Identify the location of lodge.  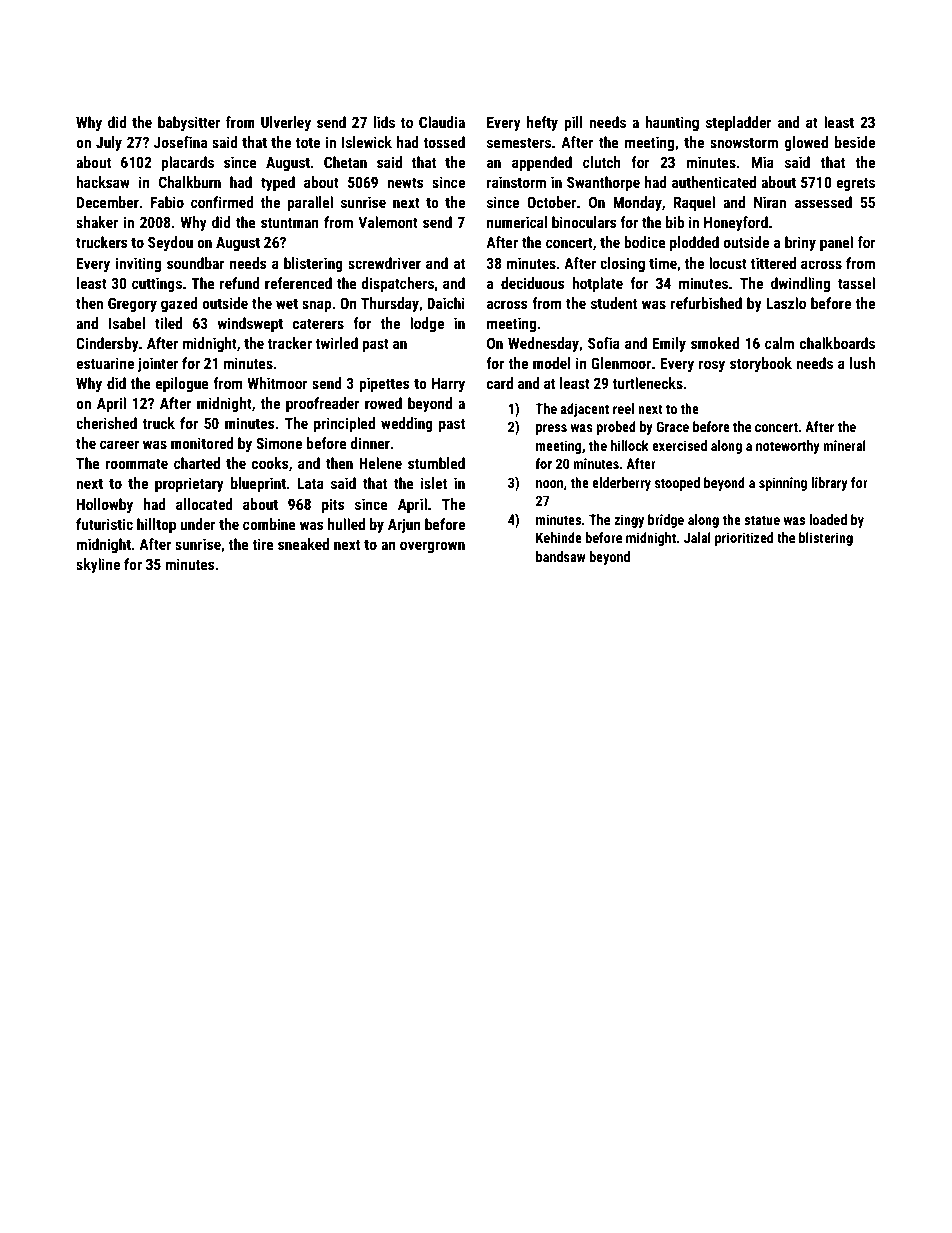
(427, 324).
